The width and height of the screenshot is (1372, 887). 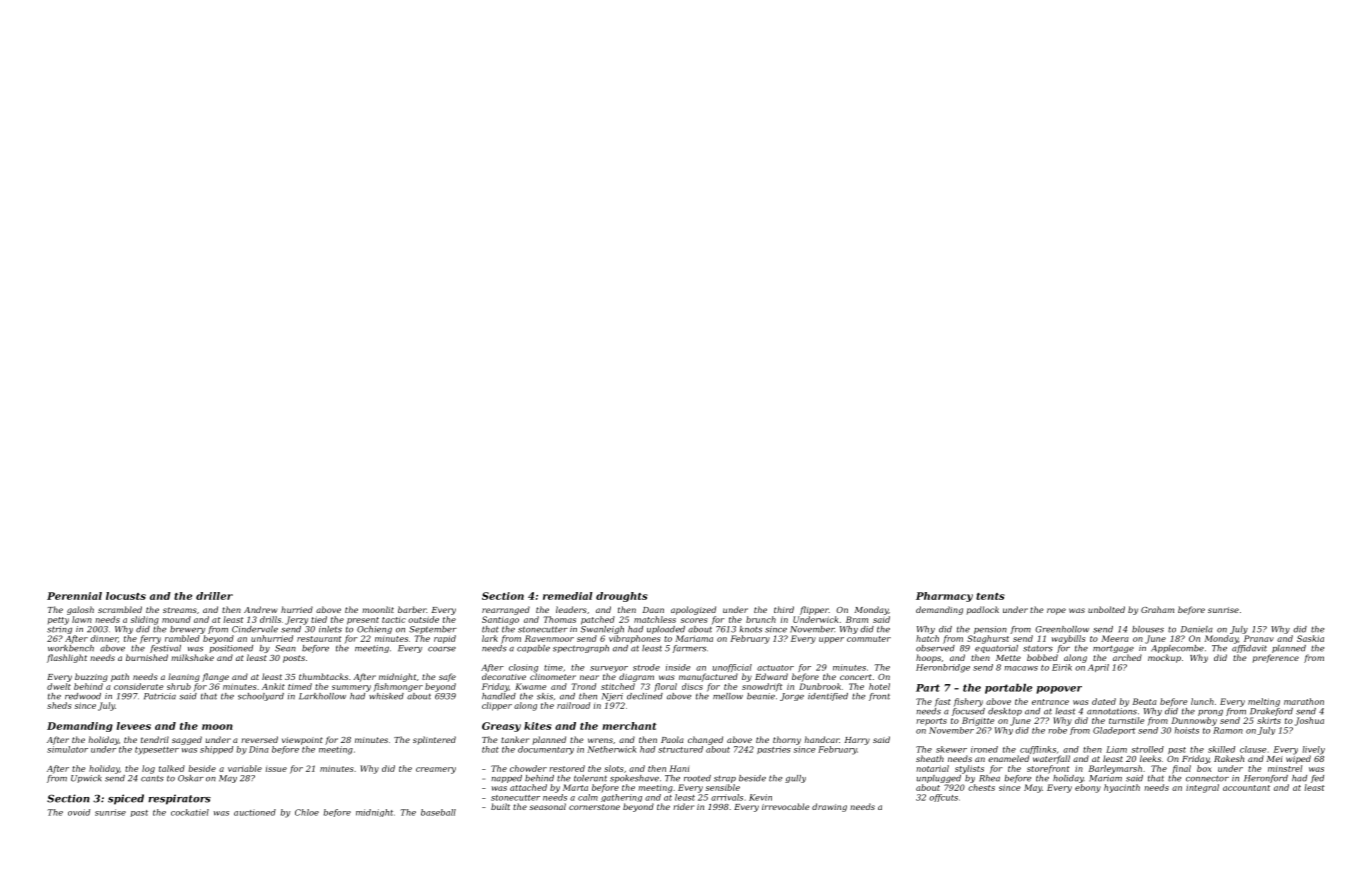 What do you see at coordinates (787, 740) in the screenshot?
I see `thorny` at bounding box center [787, 740].
